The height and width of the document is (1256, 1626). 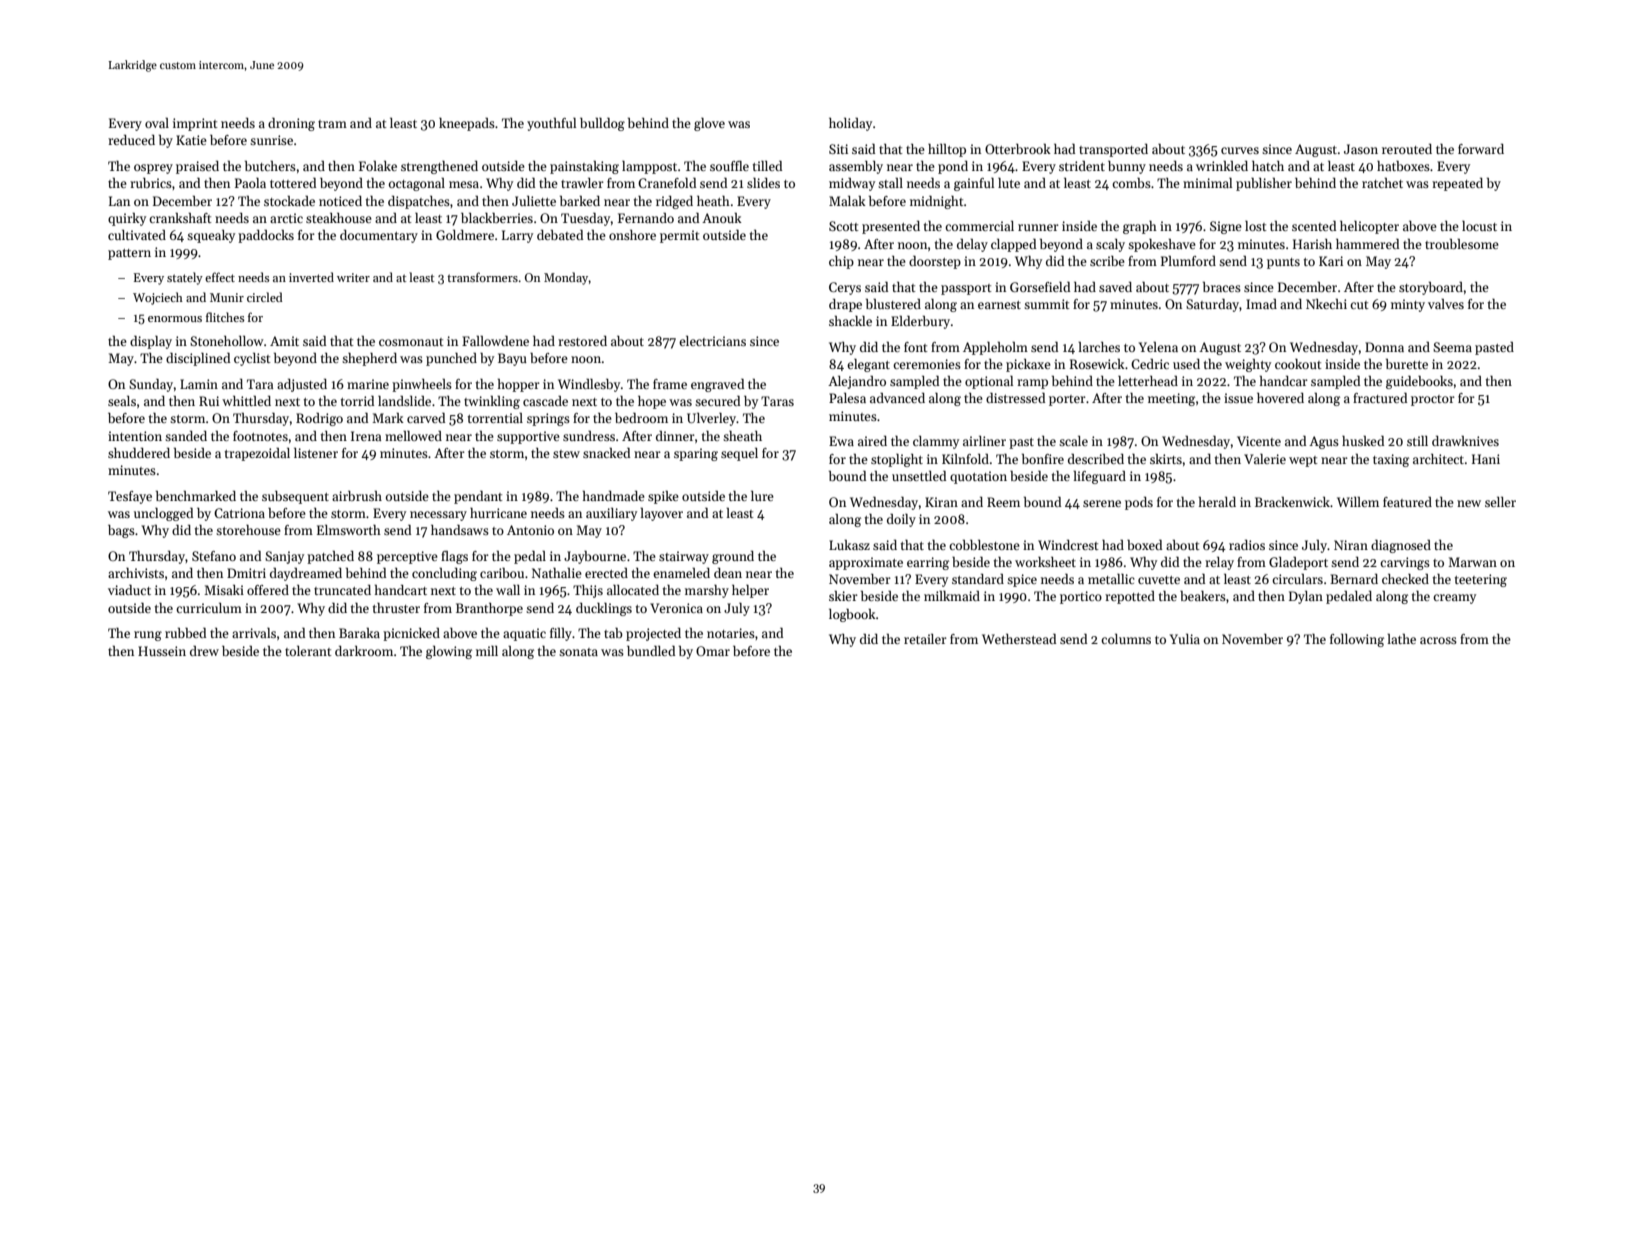 I want to click on forward, so click(x=1481, y=149).
